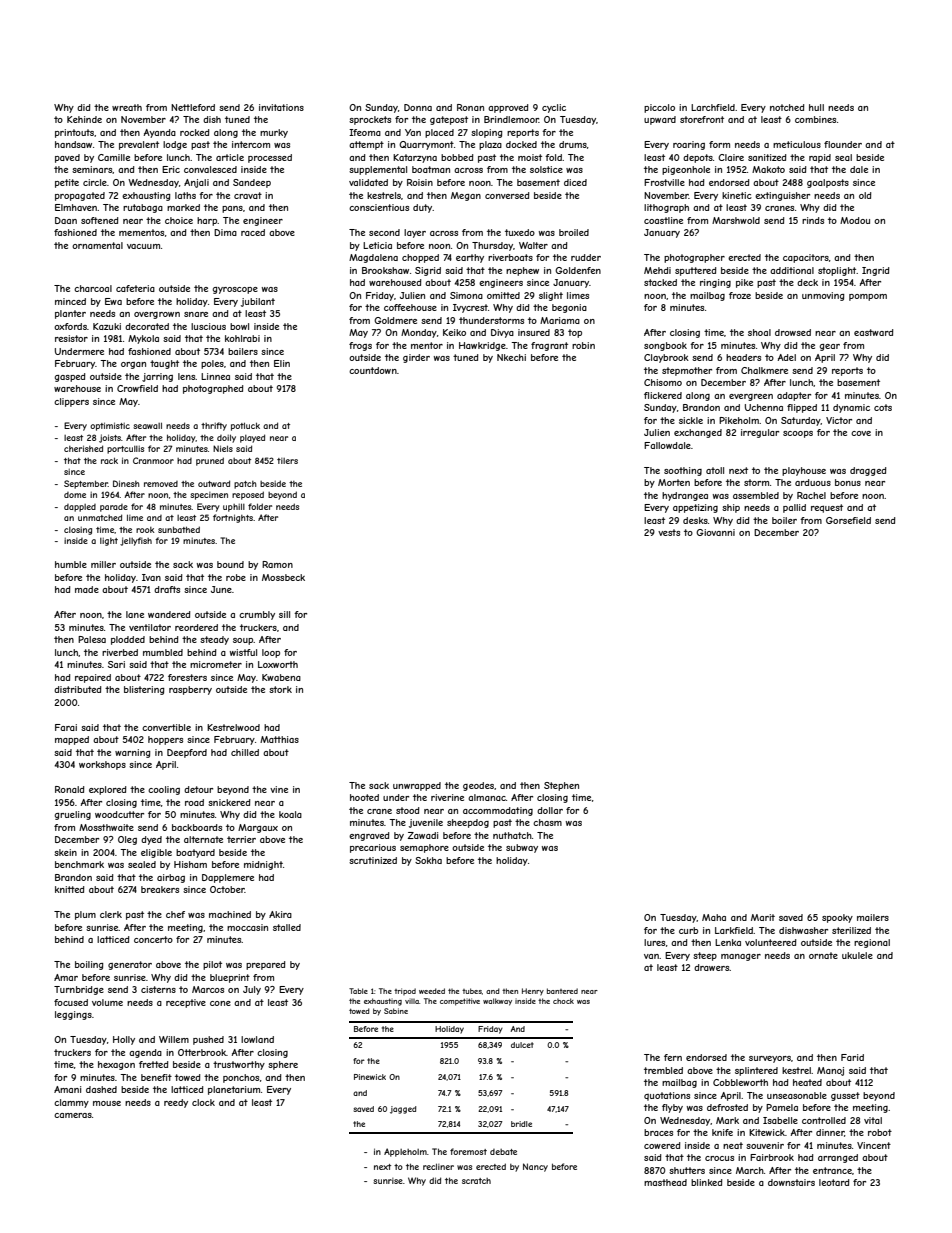  I want to click on poles, so click(212, 364).
